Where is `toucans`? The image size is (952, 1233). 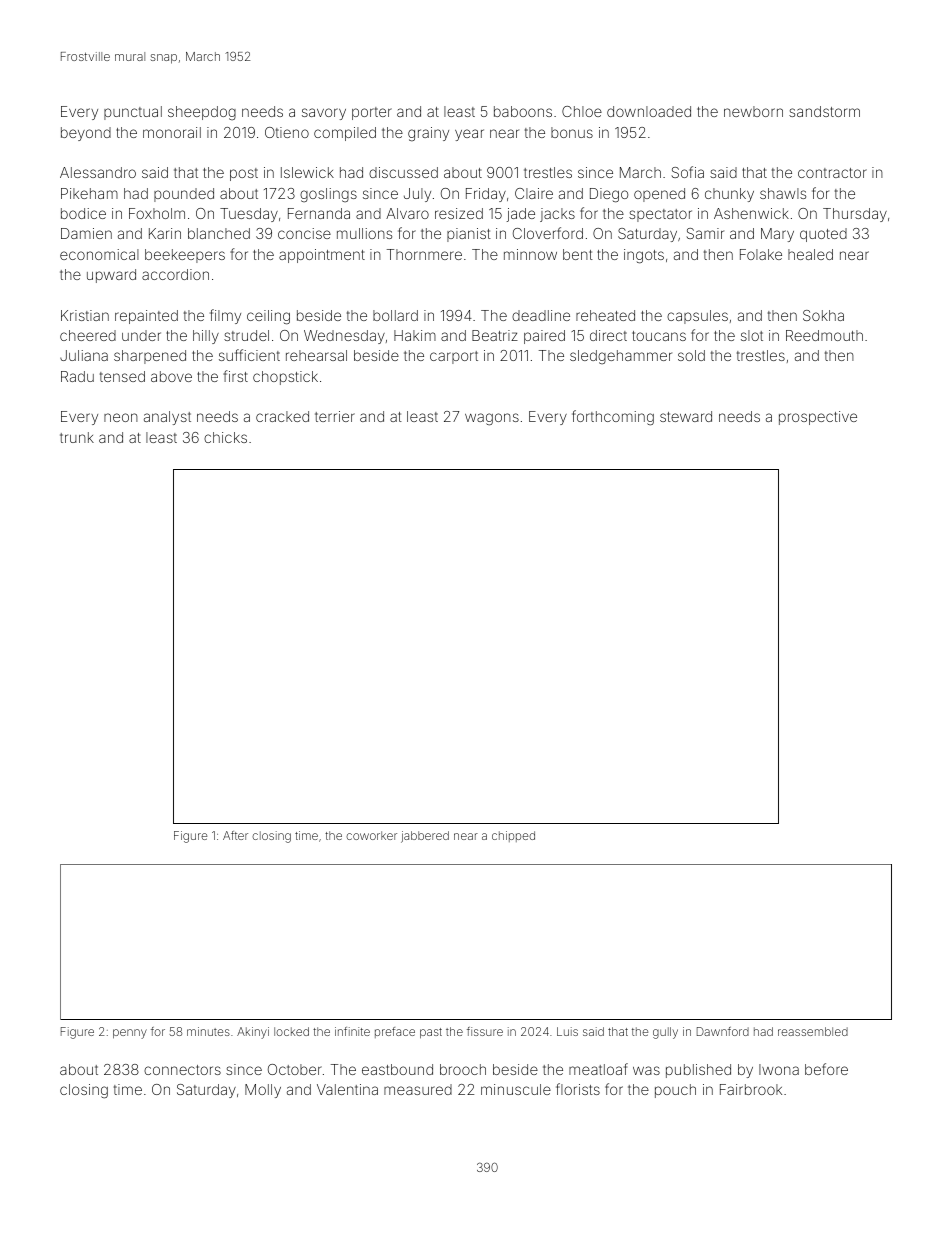
toucans is located at coordinates (659, 336).
